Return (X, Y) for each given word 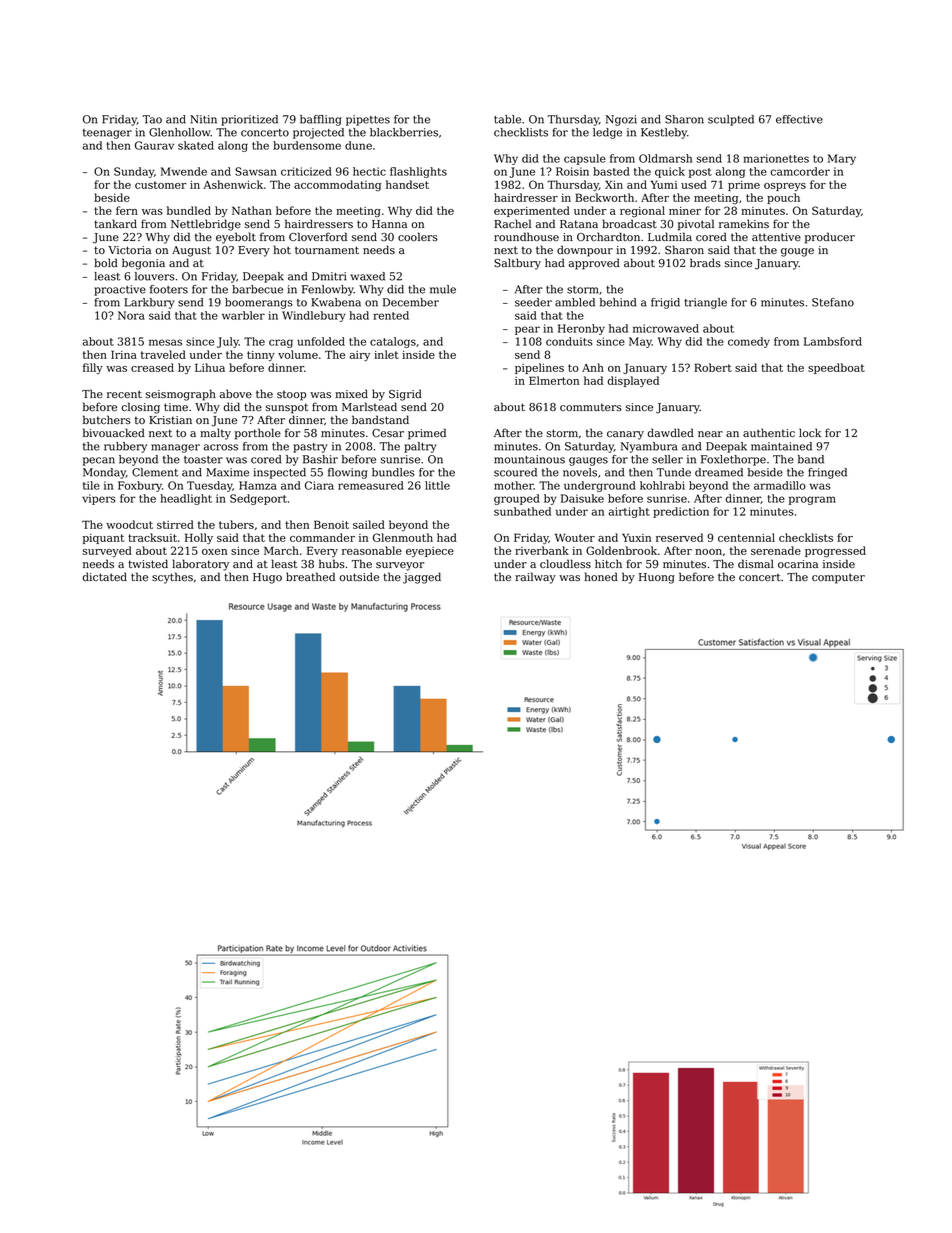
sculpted (731, 120)
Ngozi (621, 120)
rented (391, 315)
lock (810, 432)
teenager (107, 134)
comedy (749, 342)
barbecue (257, 289)
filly (93, 368)
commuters (591, 407)
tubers (236, 524)
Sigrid (405, 395)
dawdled (671, 432)
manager (175, 448)
